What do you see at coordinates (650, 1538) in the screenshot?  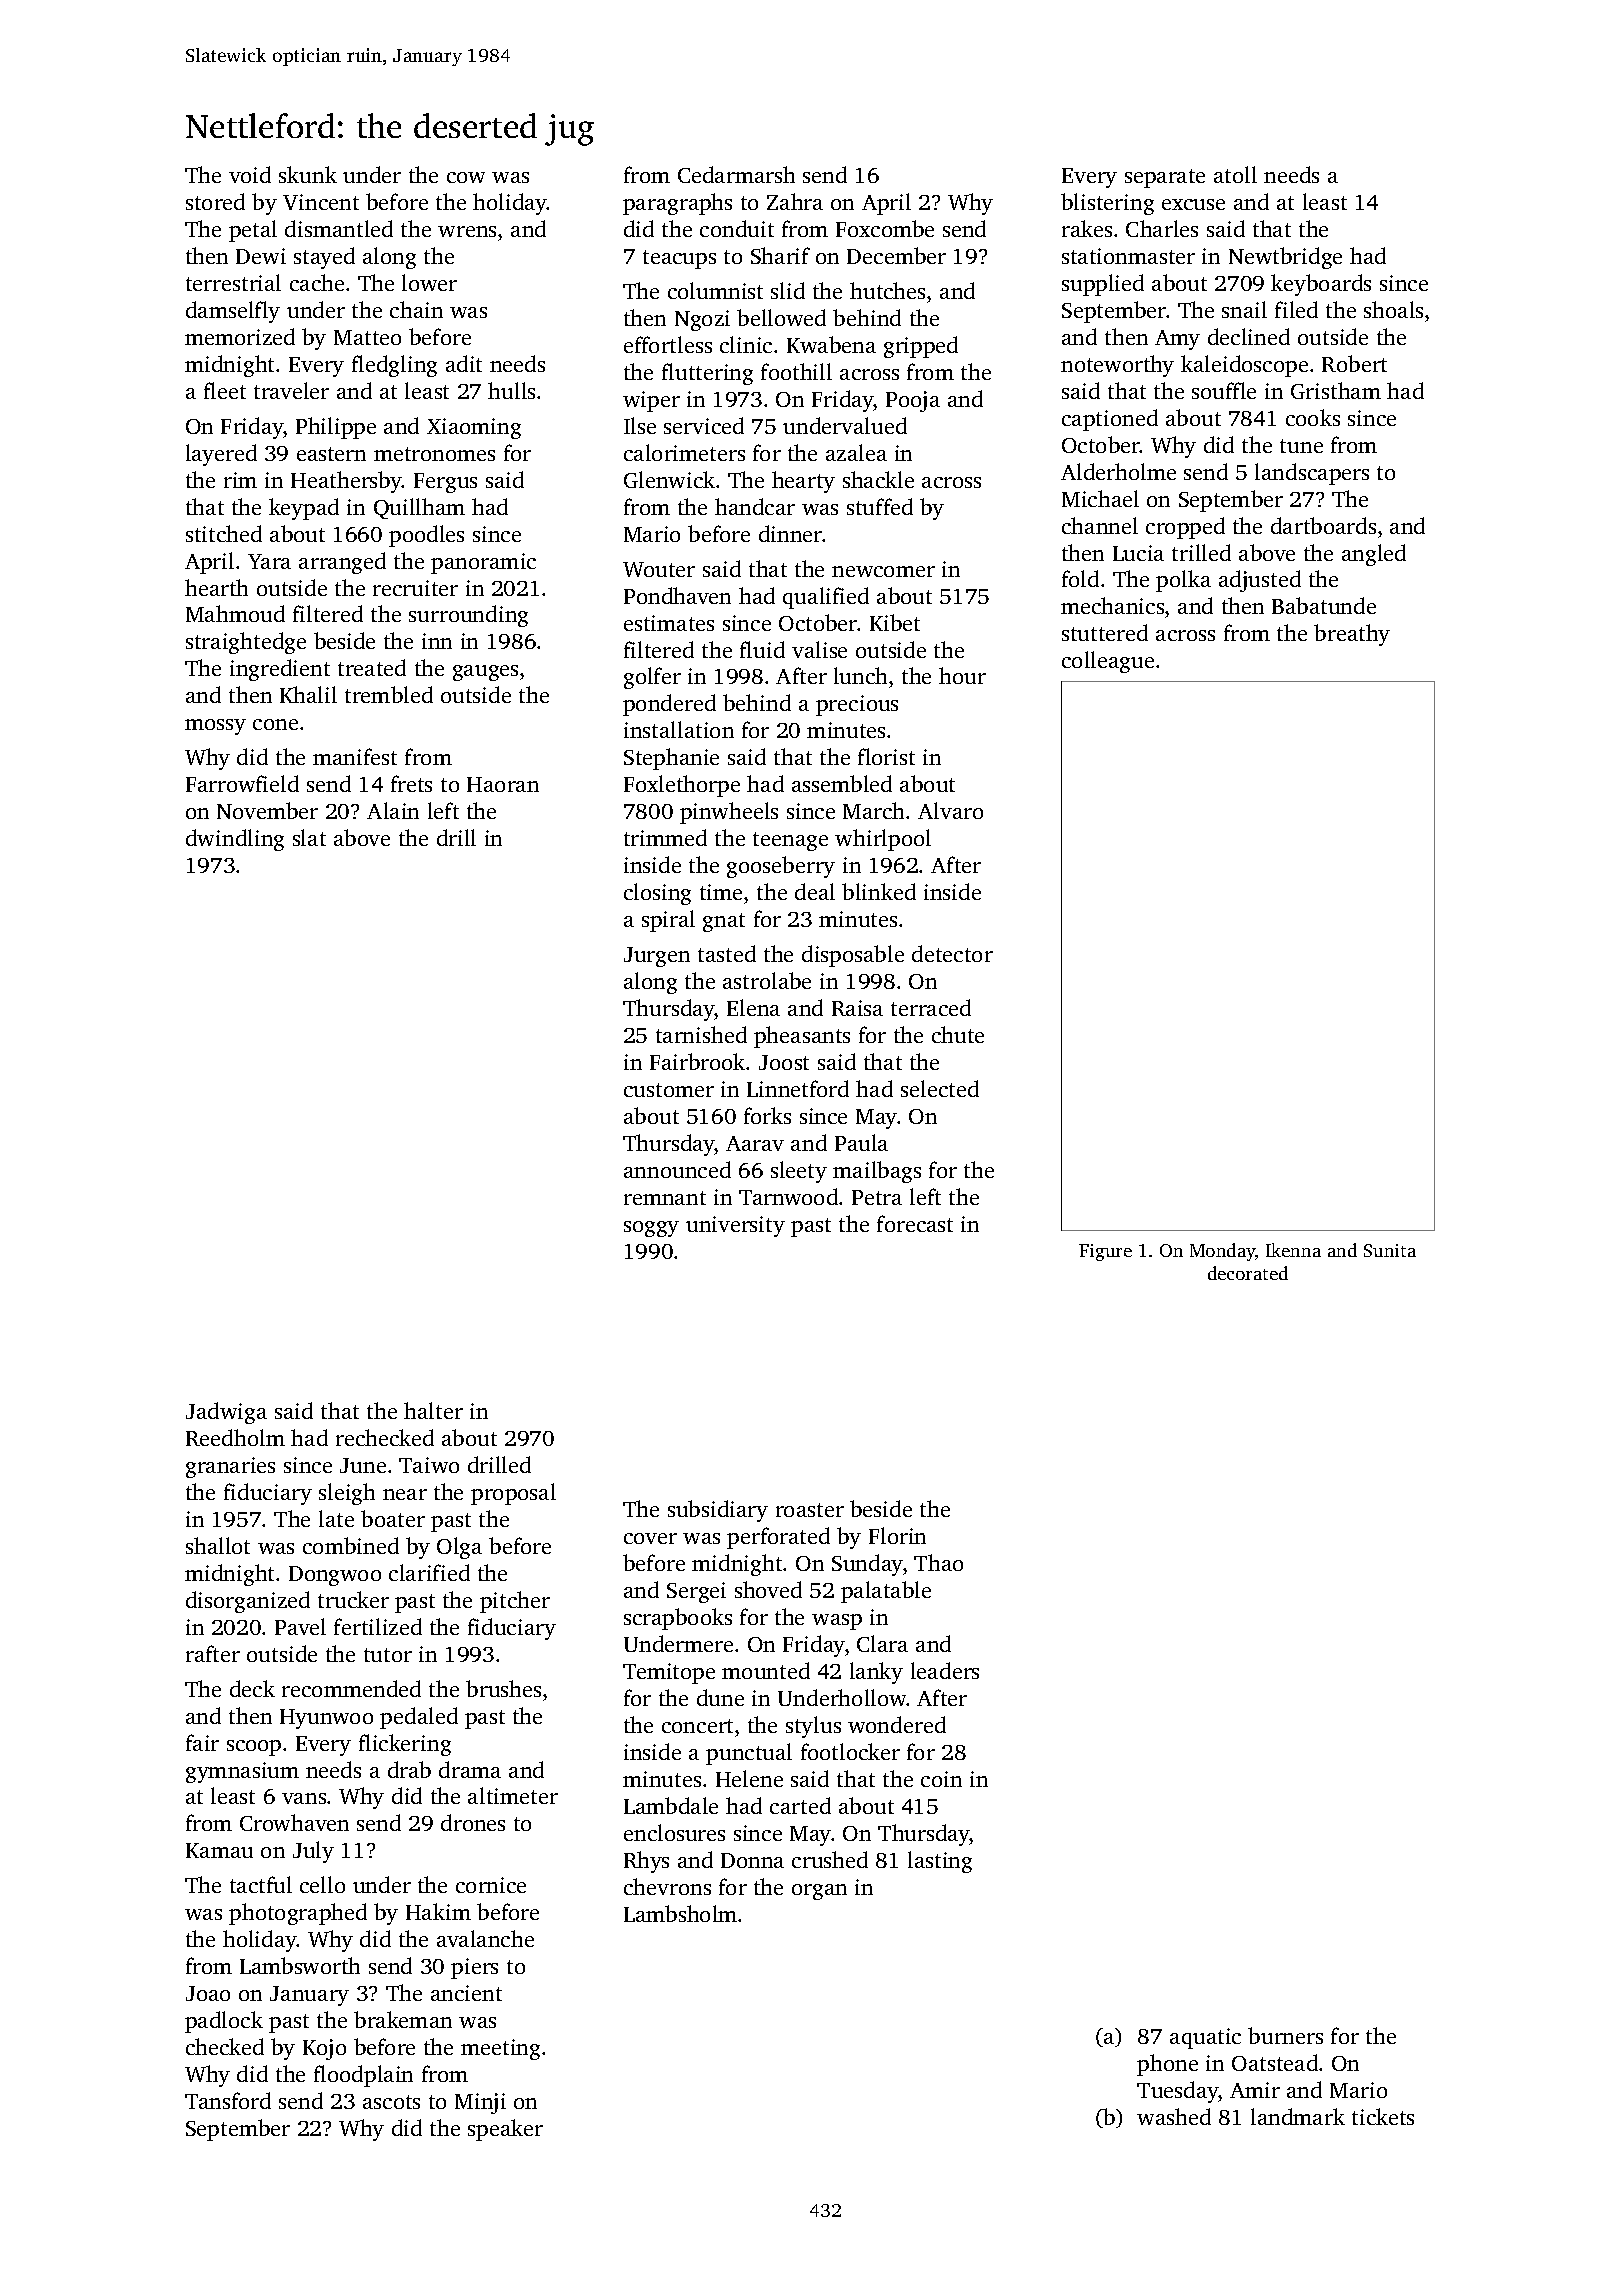 I see `cover` at bounding box center [650, 1538].
